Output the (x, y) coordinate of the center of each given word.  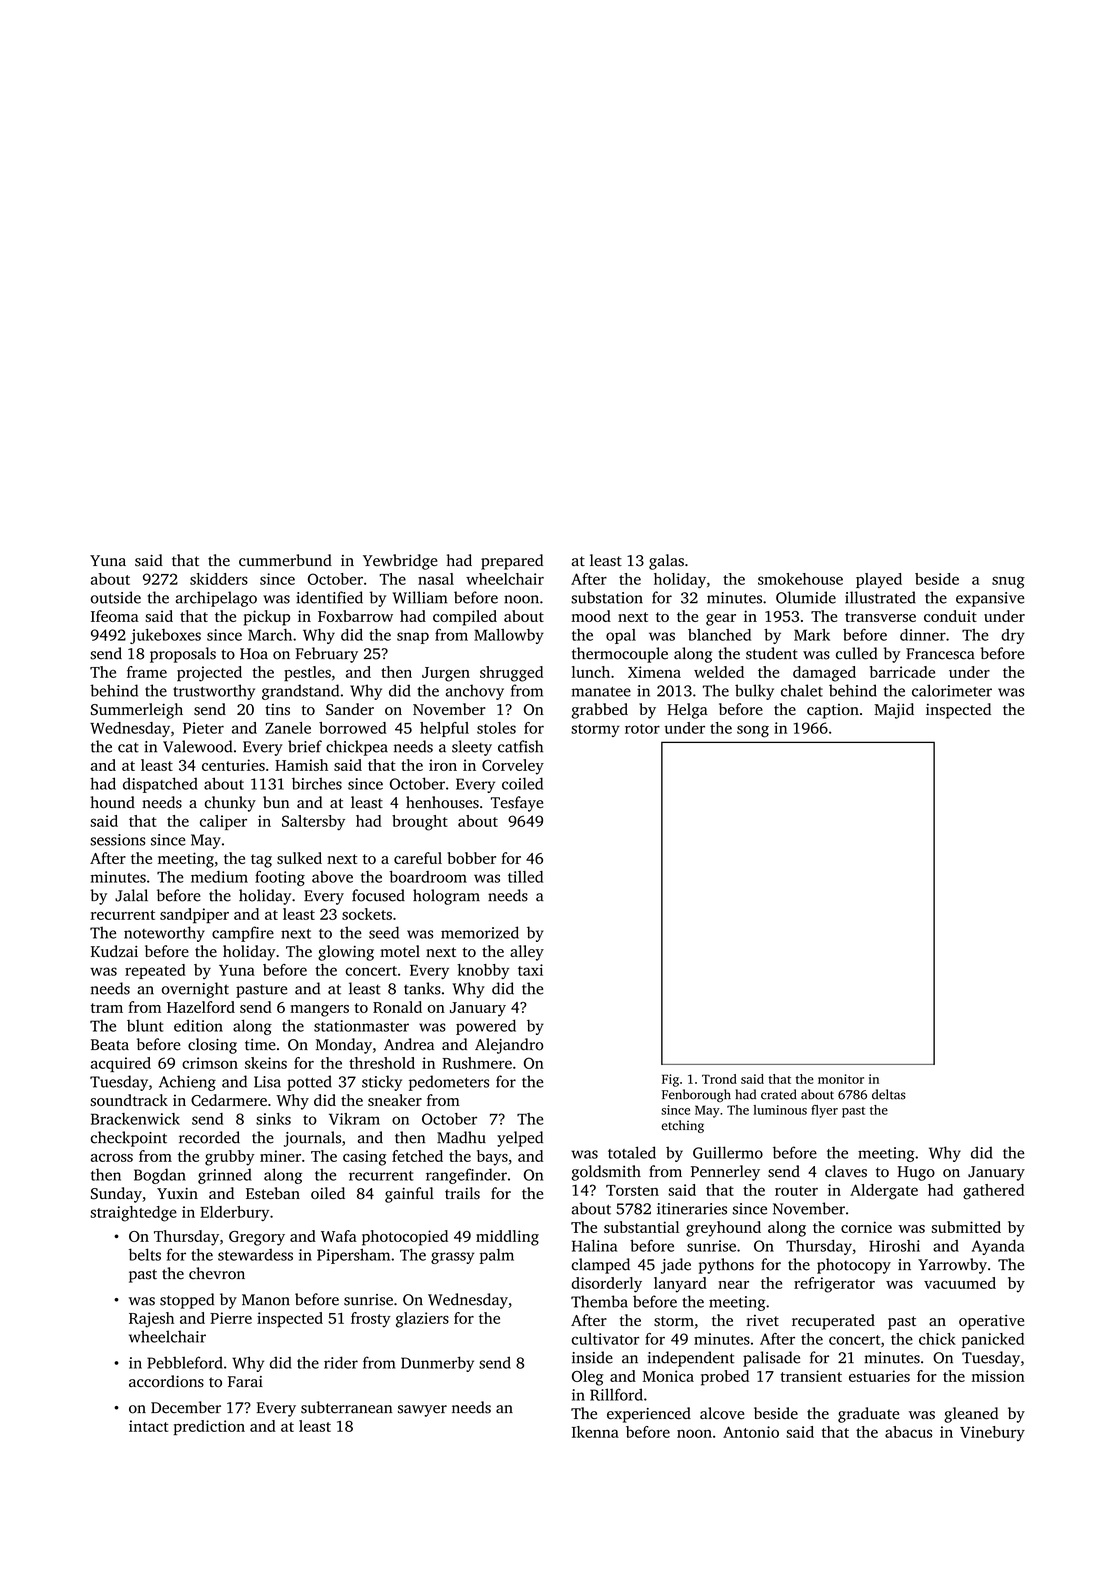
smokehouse (800, 579)
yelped (520, 1139)
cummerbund (285, 560)
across (112, 1158)
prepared (512, 562)
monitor (841, 1079)
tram (107, 1008)
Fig (670, 1080)
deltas (889, 1094)
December (186, 1407)
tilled (525, 877)
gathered (993, 1192)
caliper (223, 822)
